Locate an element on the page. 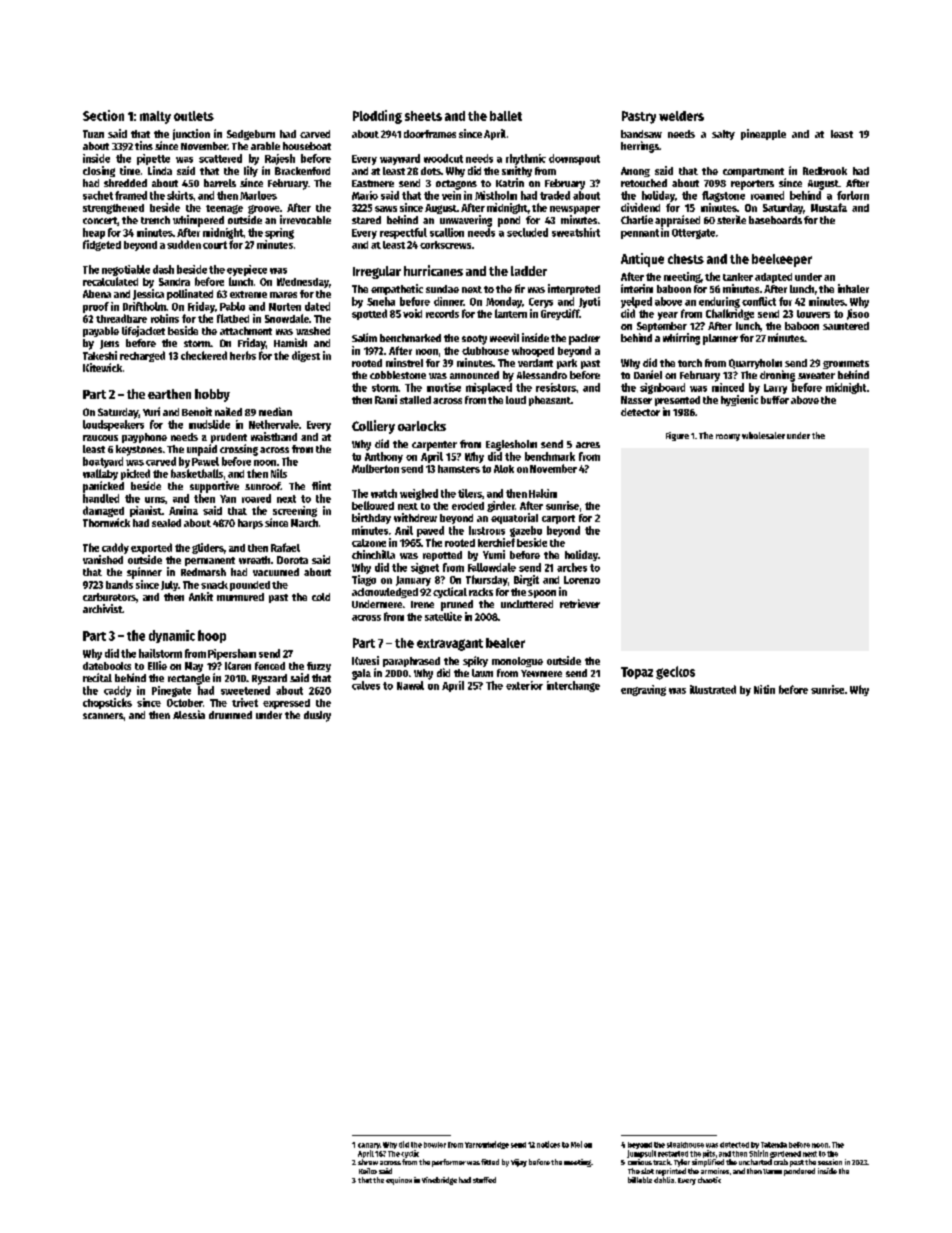 The height and width of the document is (1233, 952). welders is located at coordinates (681, 116).
